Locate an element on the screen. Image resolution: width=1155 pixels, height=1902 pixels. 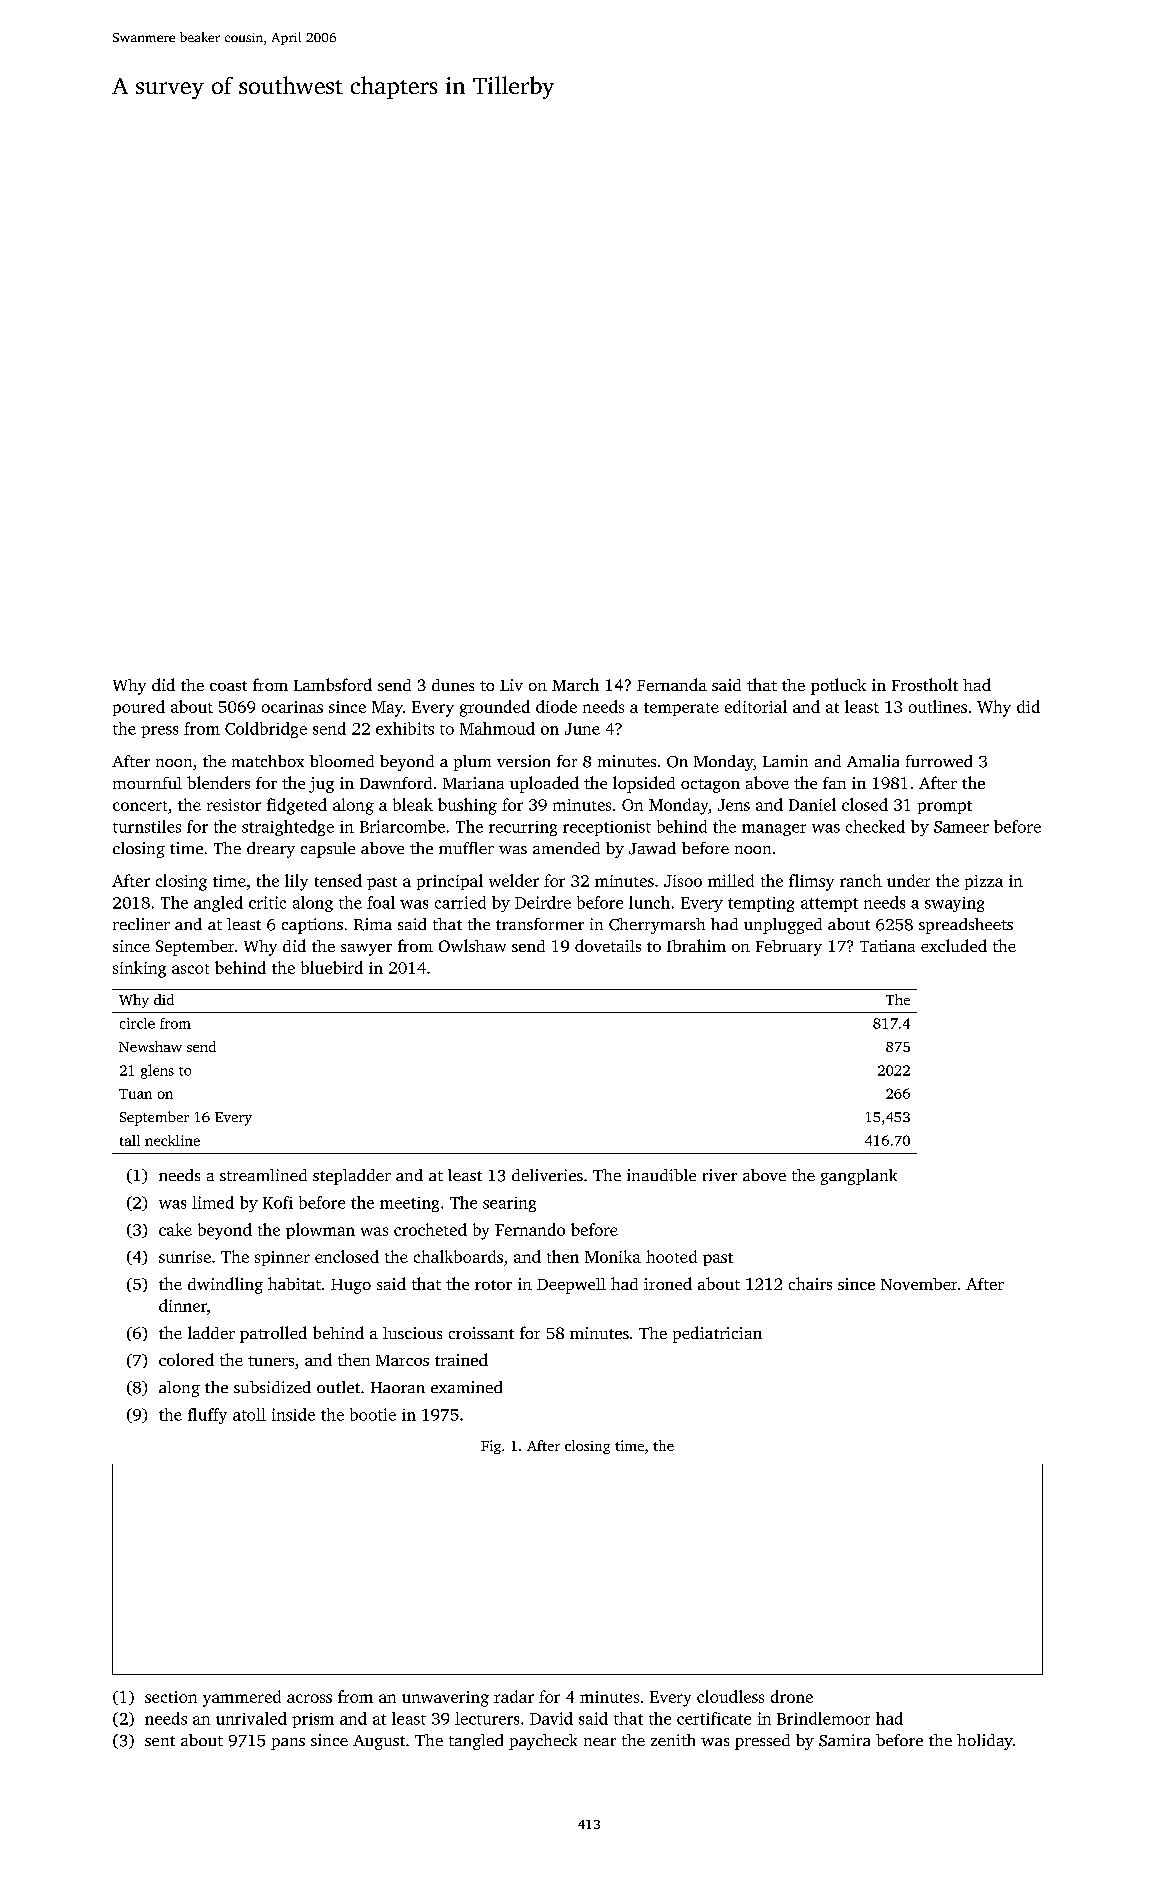
drone is located at coordinates (792, 1696).
